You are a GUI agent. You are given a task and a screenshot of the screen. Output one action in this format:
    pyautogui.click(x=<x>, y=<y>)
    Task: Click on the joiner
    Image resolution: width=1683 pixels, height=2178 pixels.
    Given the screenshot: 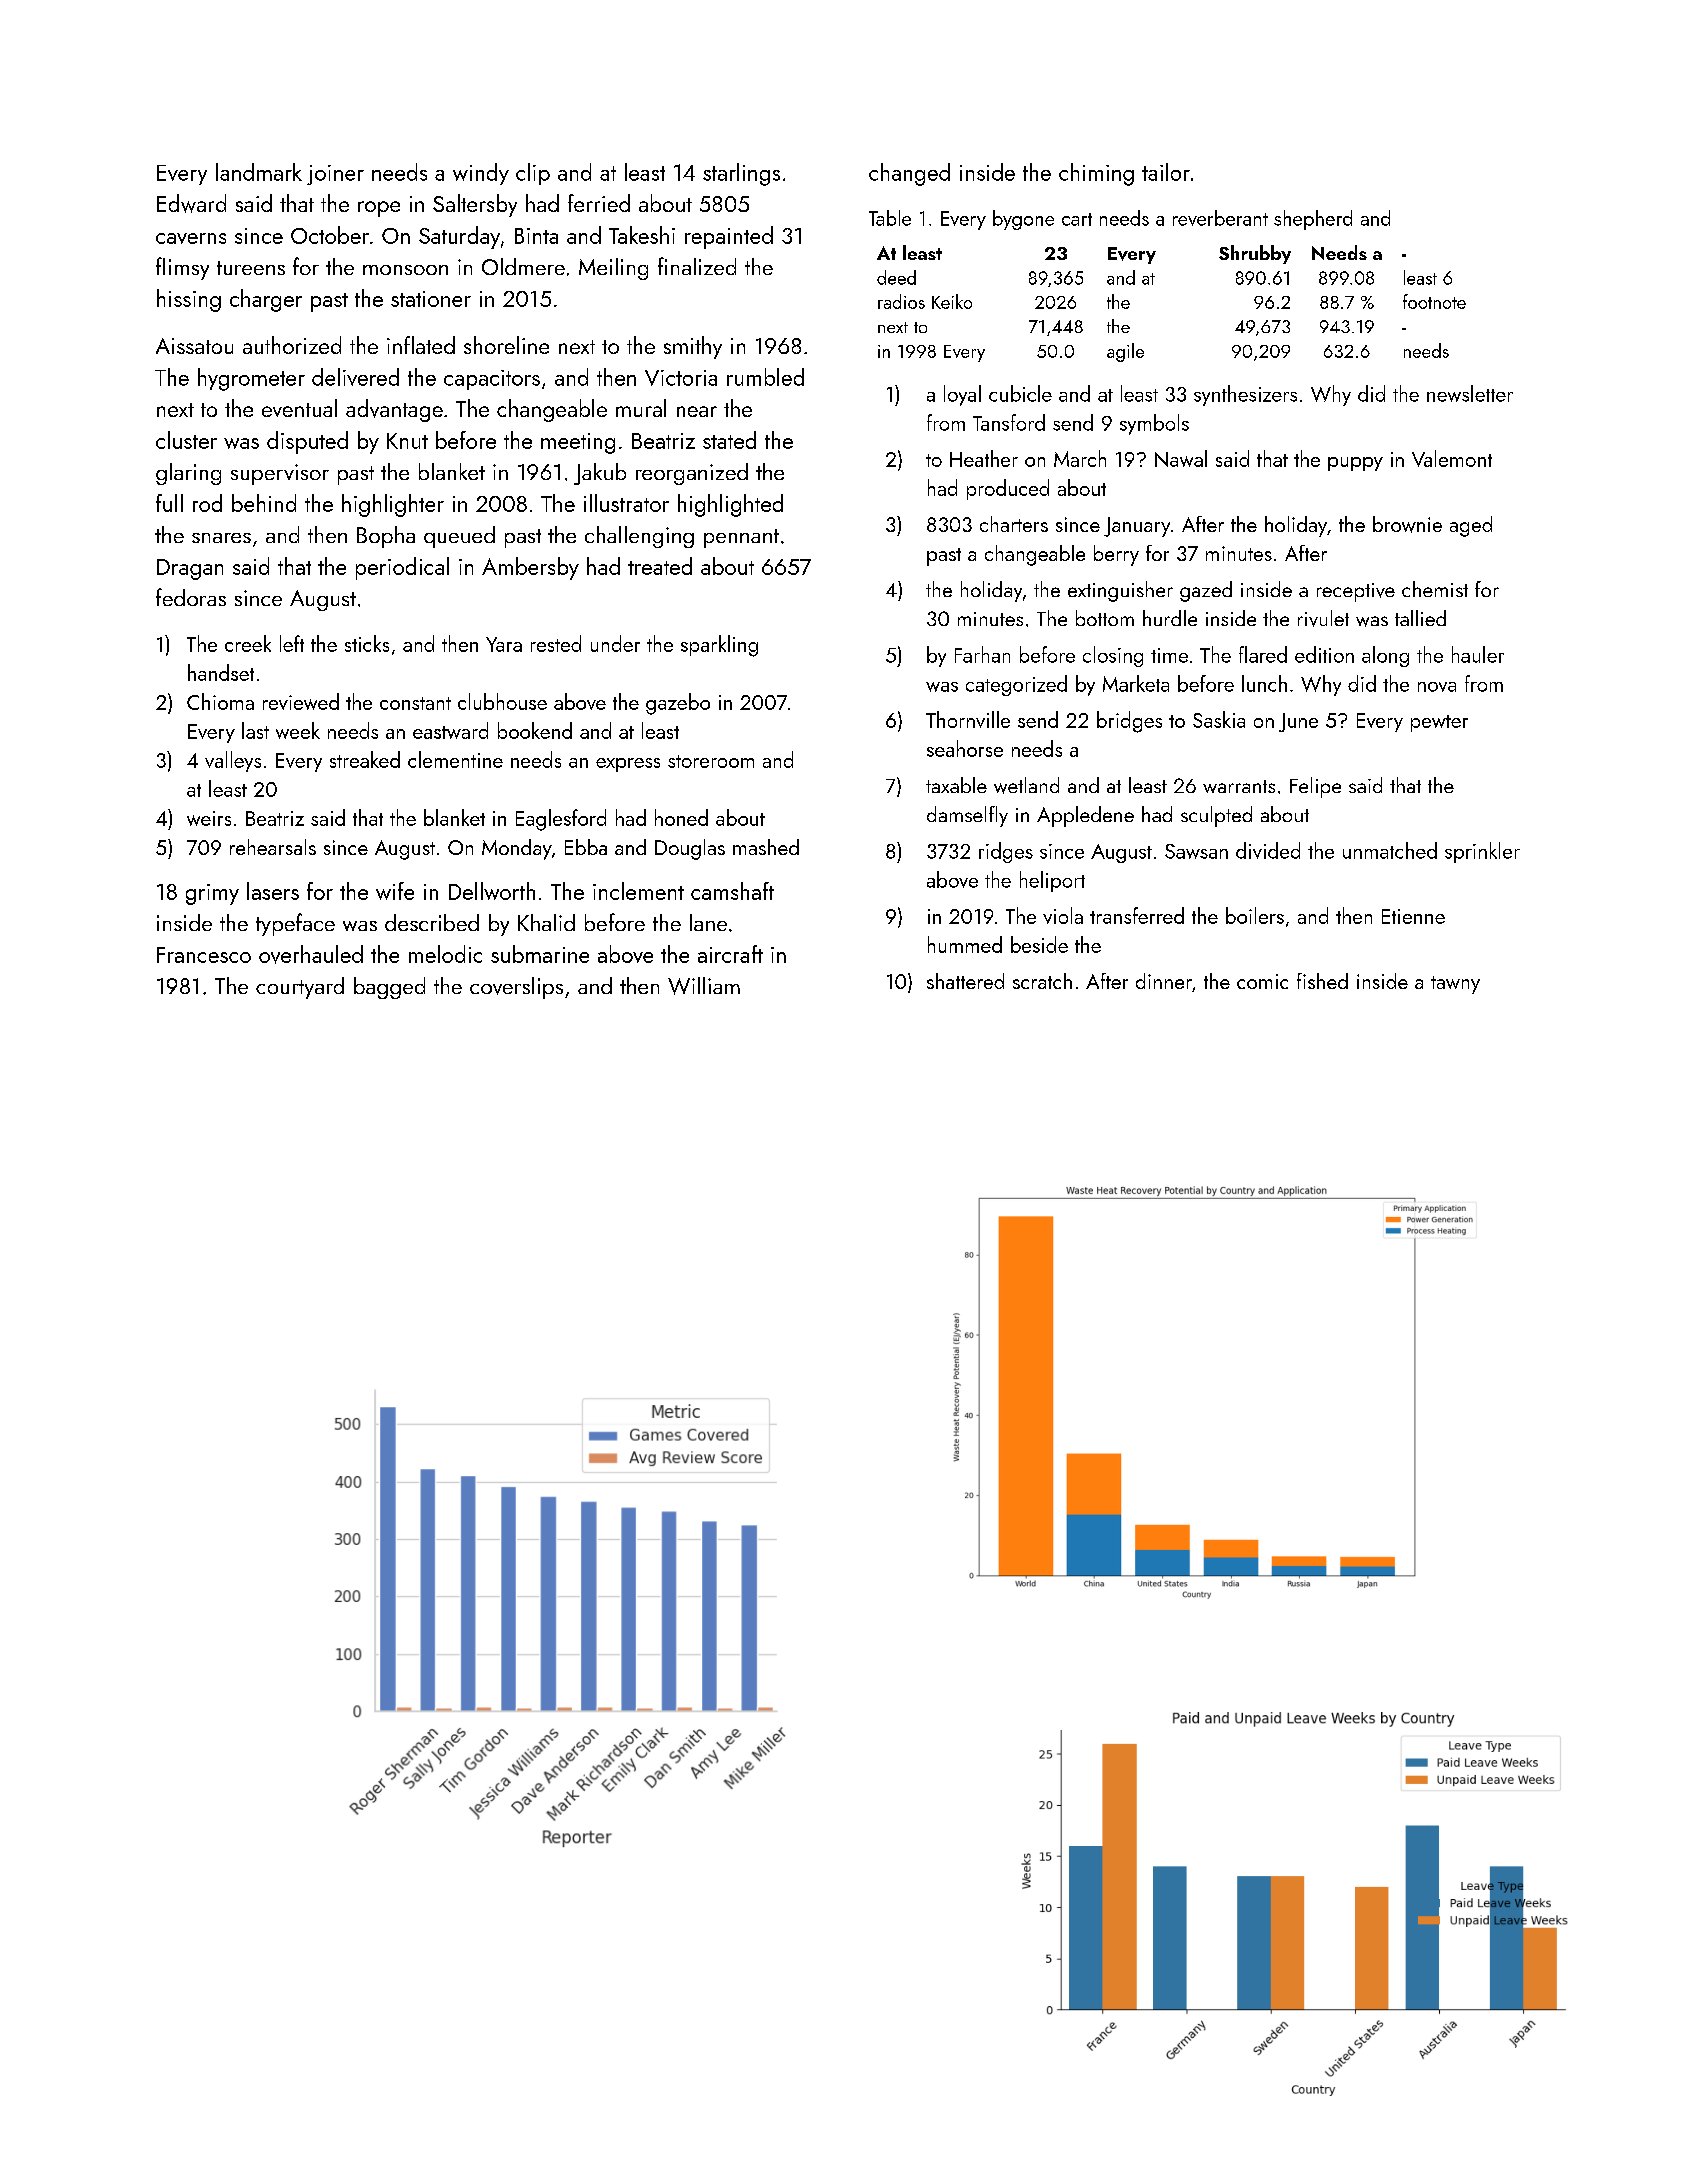 What is the action you would take?
    pyautogui.click(x=335, y=175)
